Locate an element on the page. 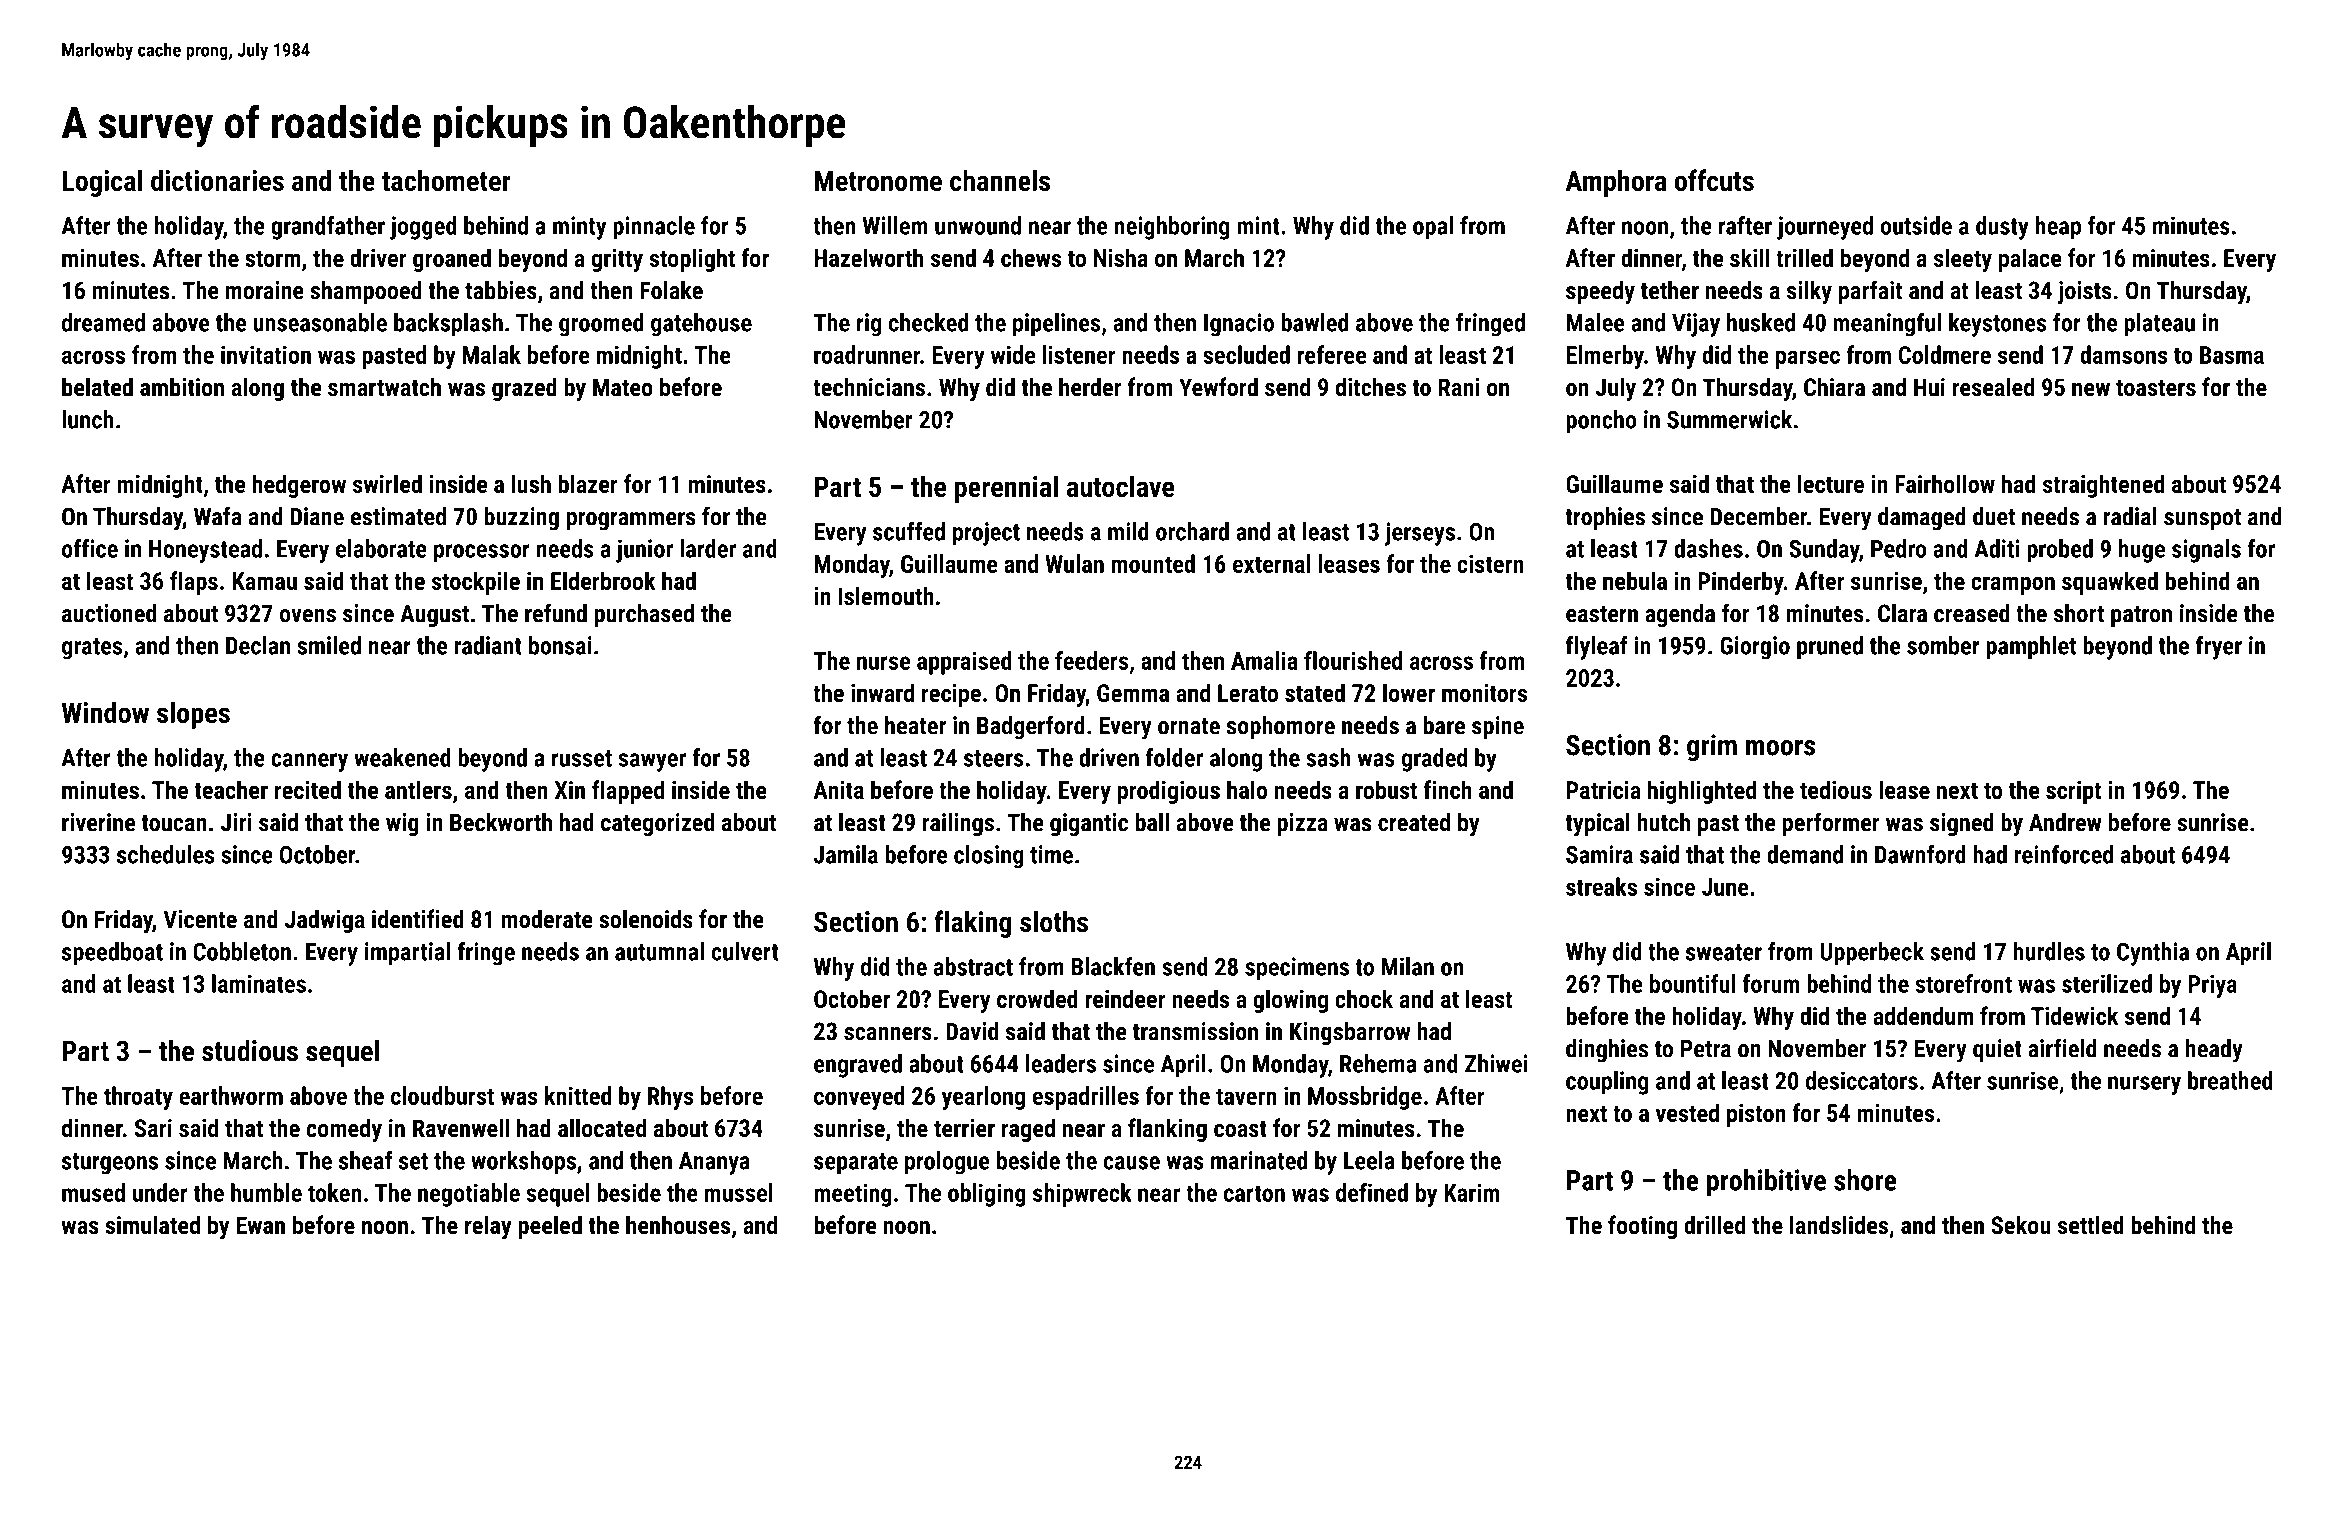 The height and width of the page is (1520, 2348). reinforced is located at coordinates (2064, 854).
